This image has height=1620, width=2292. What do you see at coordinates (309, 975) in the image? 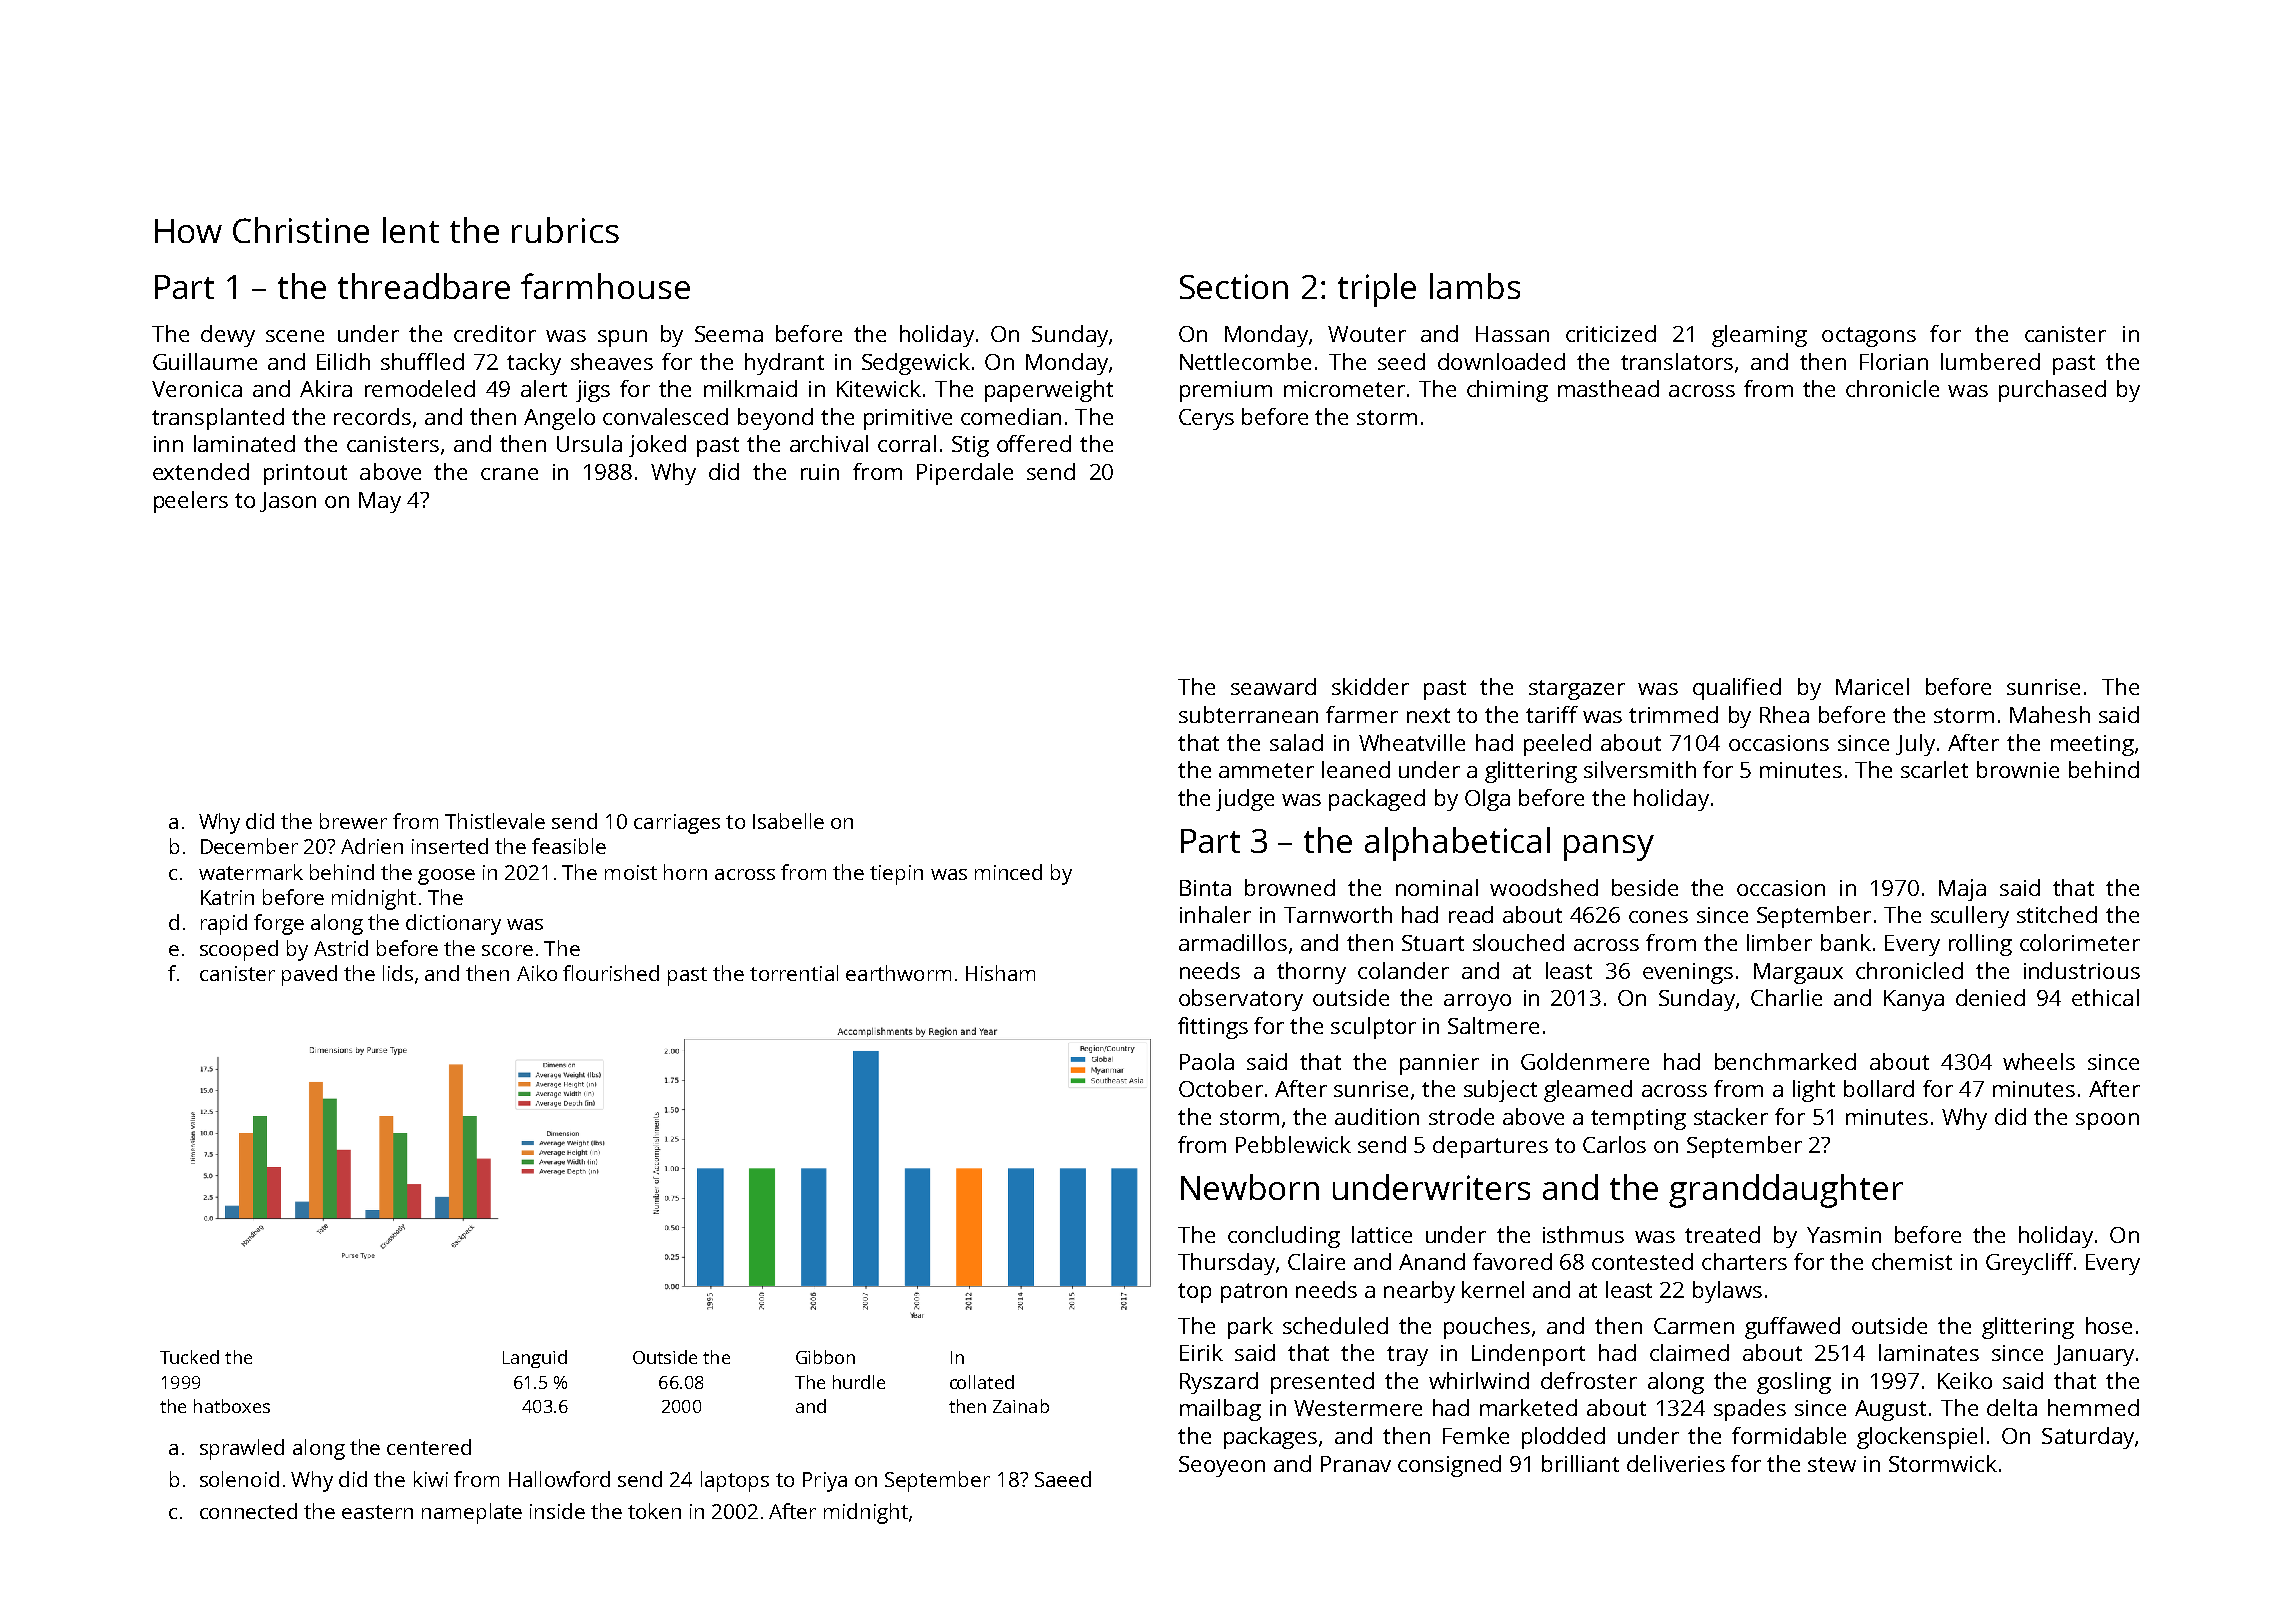
I see `paved` at bounding box center [309, 975].
